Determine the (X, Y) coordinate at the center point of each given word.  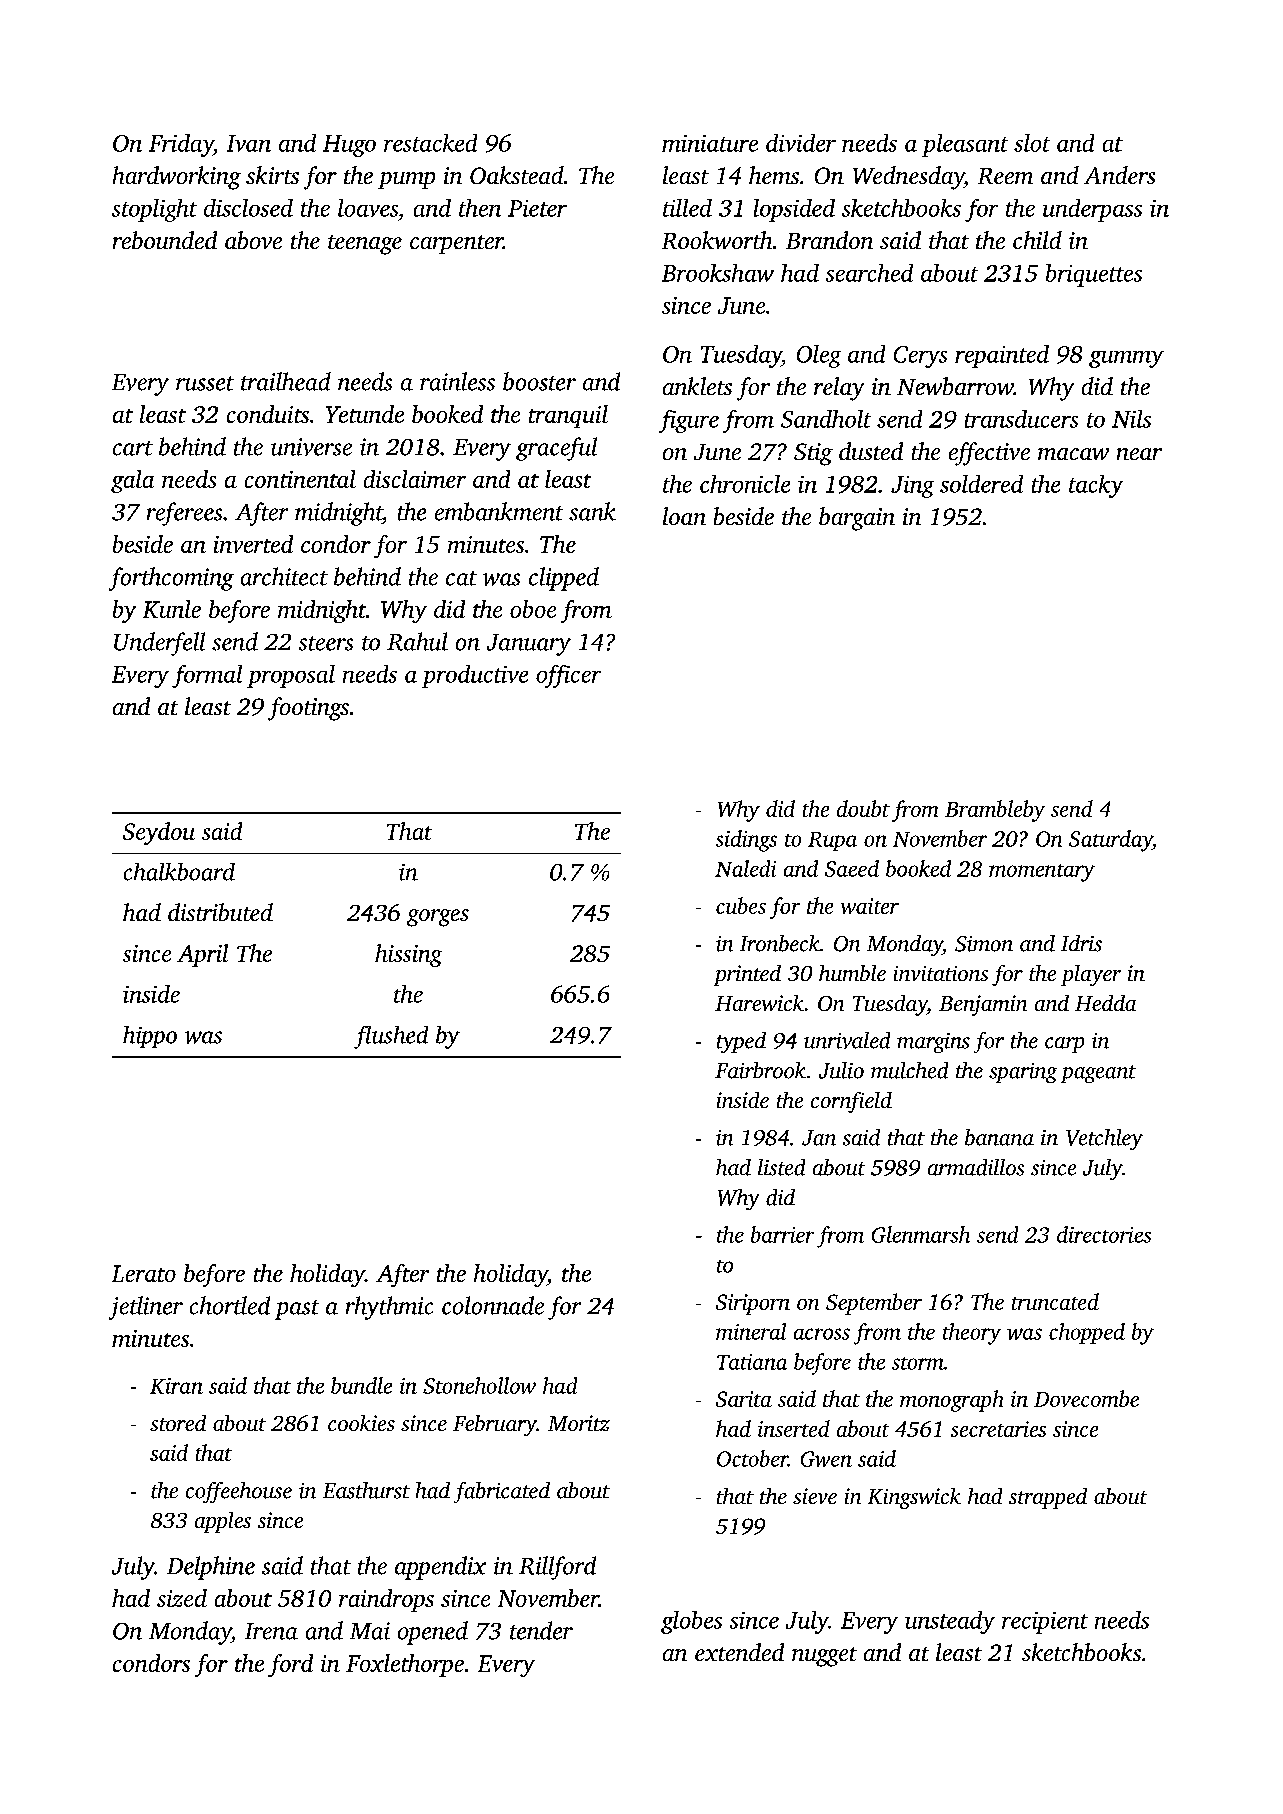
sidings (746, 841)
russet (205, 383)
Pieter (537, 208)
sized (182, 1598)
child (1037, 240)
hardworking (177, 178)
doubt (863, 808)
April (202, 955)
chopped (1087, 1333)
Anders (1119, 175)
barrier (782, 1234)
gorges (438, 918)
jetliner (146, 1308)
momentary (1042, 873)
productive (475, 676)
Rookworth (717, 240)
